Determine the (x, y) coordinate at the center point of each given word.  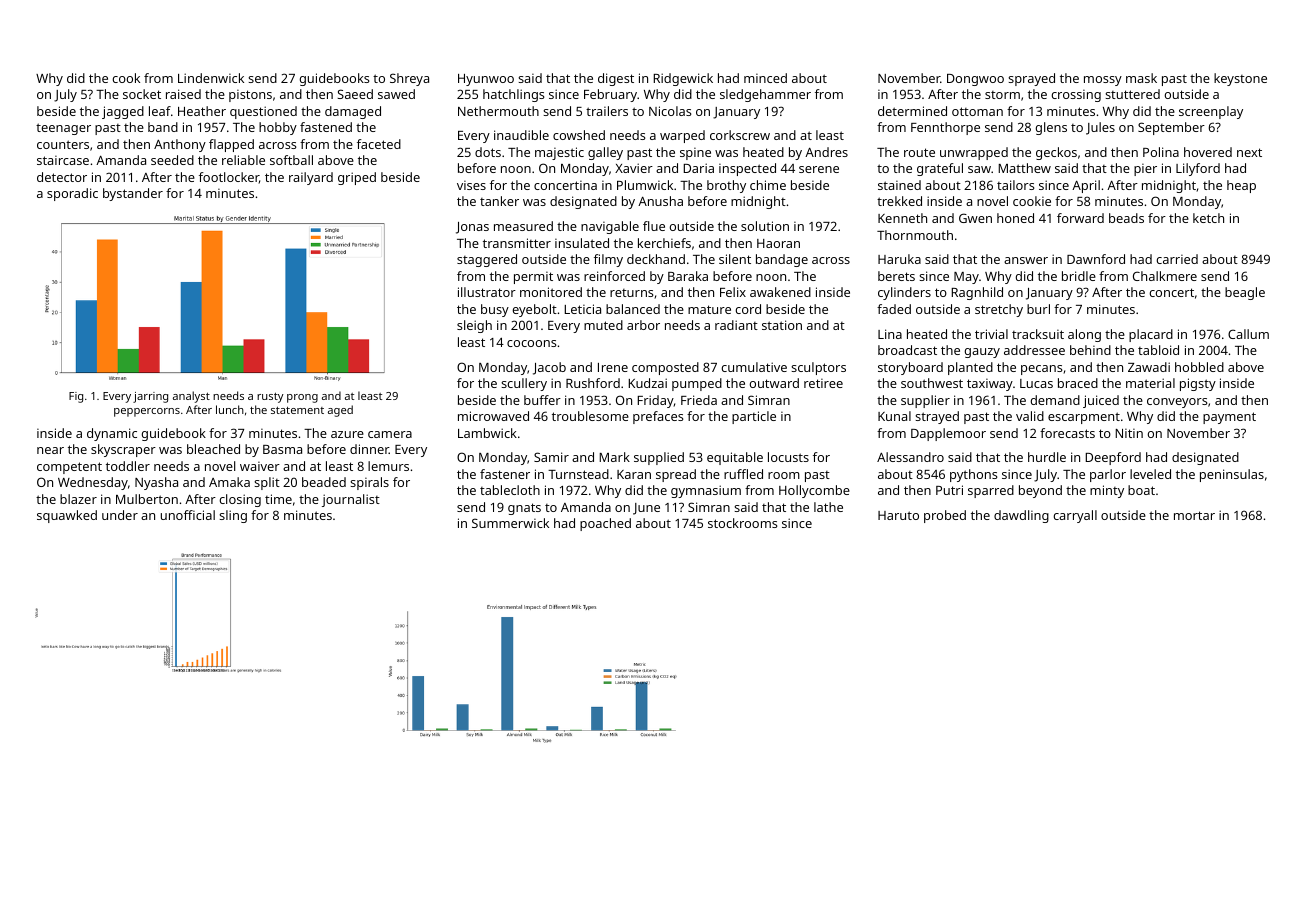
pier (1145, 169)
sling (233, 516)
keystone (1240, 79)
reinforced (614, 276)
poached (605, 524)
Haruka (899, 259)
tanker (499, 201)
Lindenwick (211, 78)
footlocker (229, 178)
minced (765, 78)
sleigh (474, 326)
